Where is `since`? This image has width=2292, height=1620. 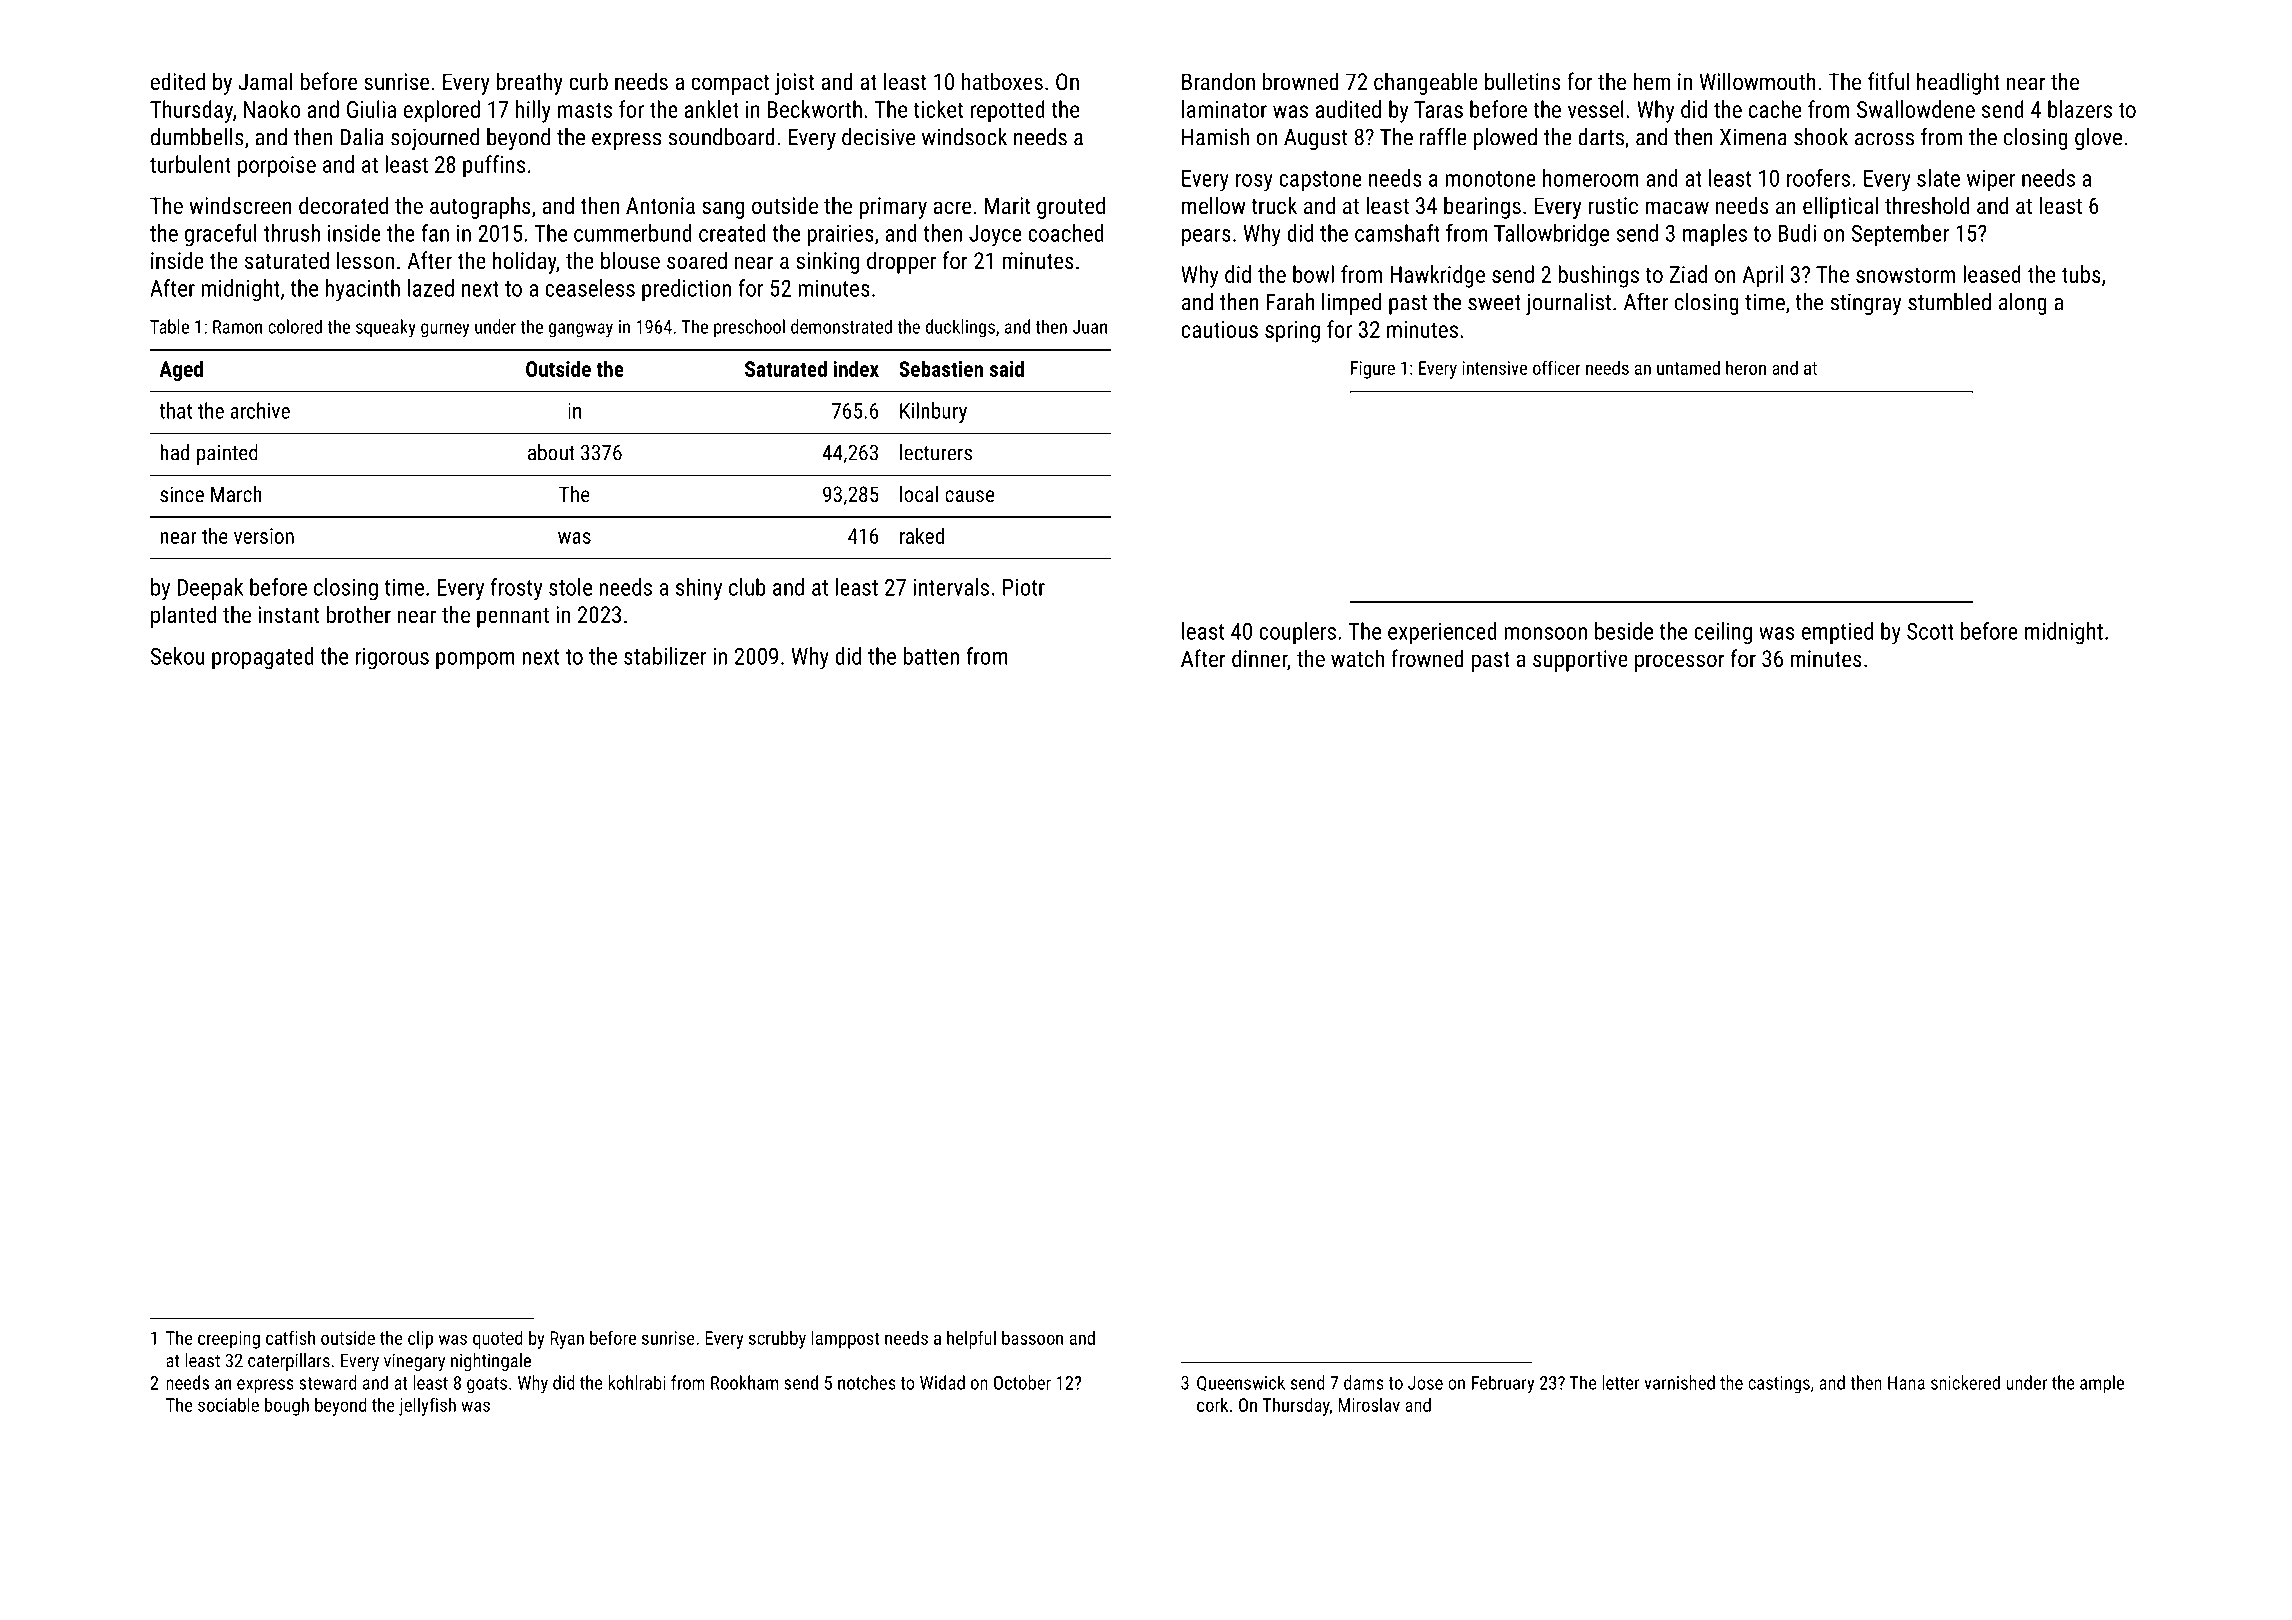 since is located at coordinates (182, 494).
